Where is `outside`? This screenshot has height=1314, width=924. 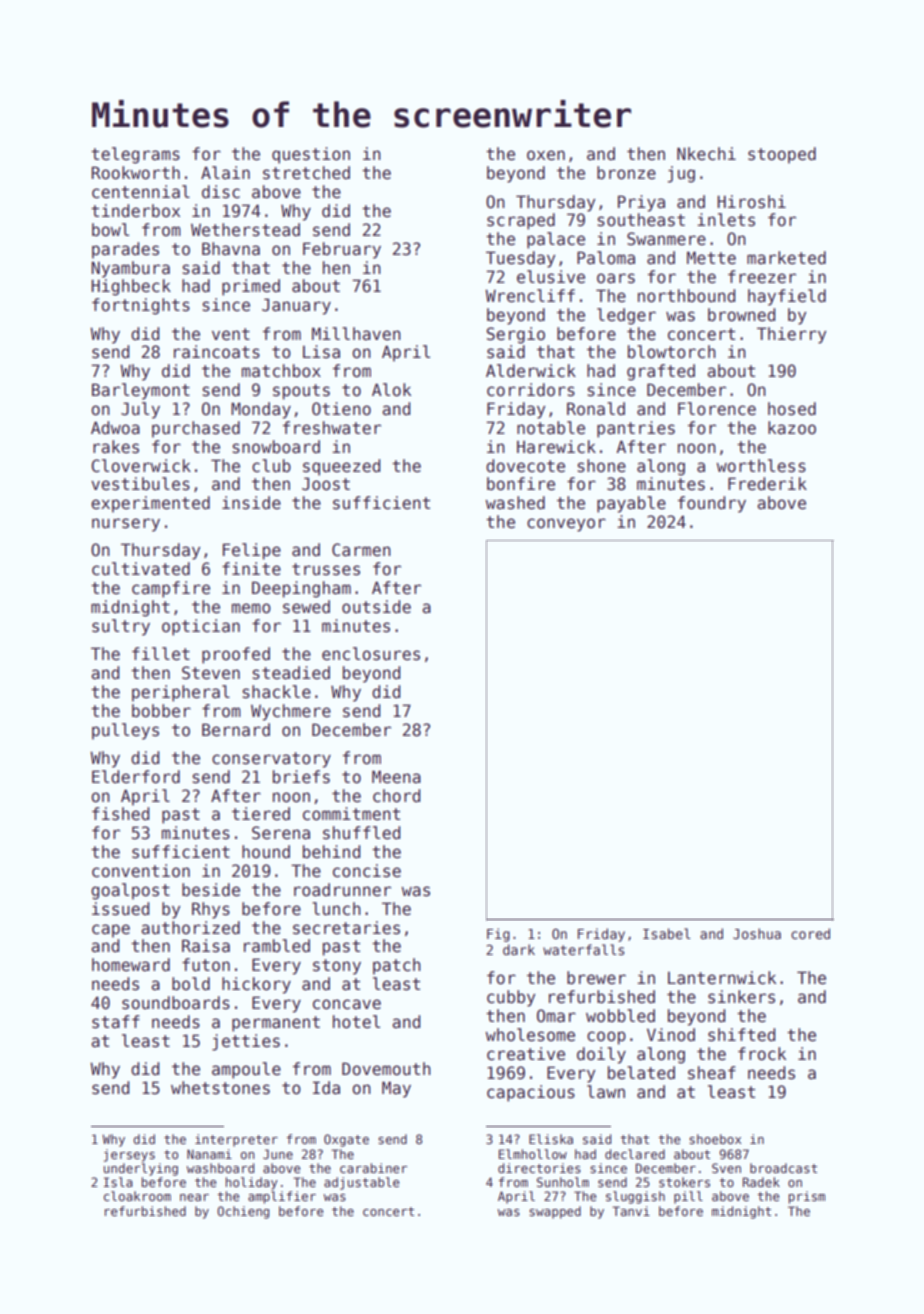 outside is located at coordinates (376, 607).
